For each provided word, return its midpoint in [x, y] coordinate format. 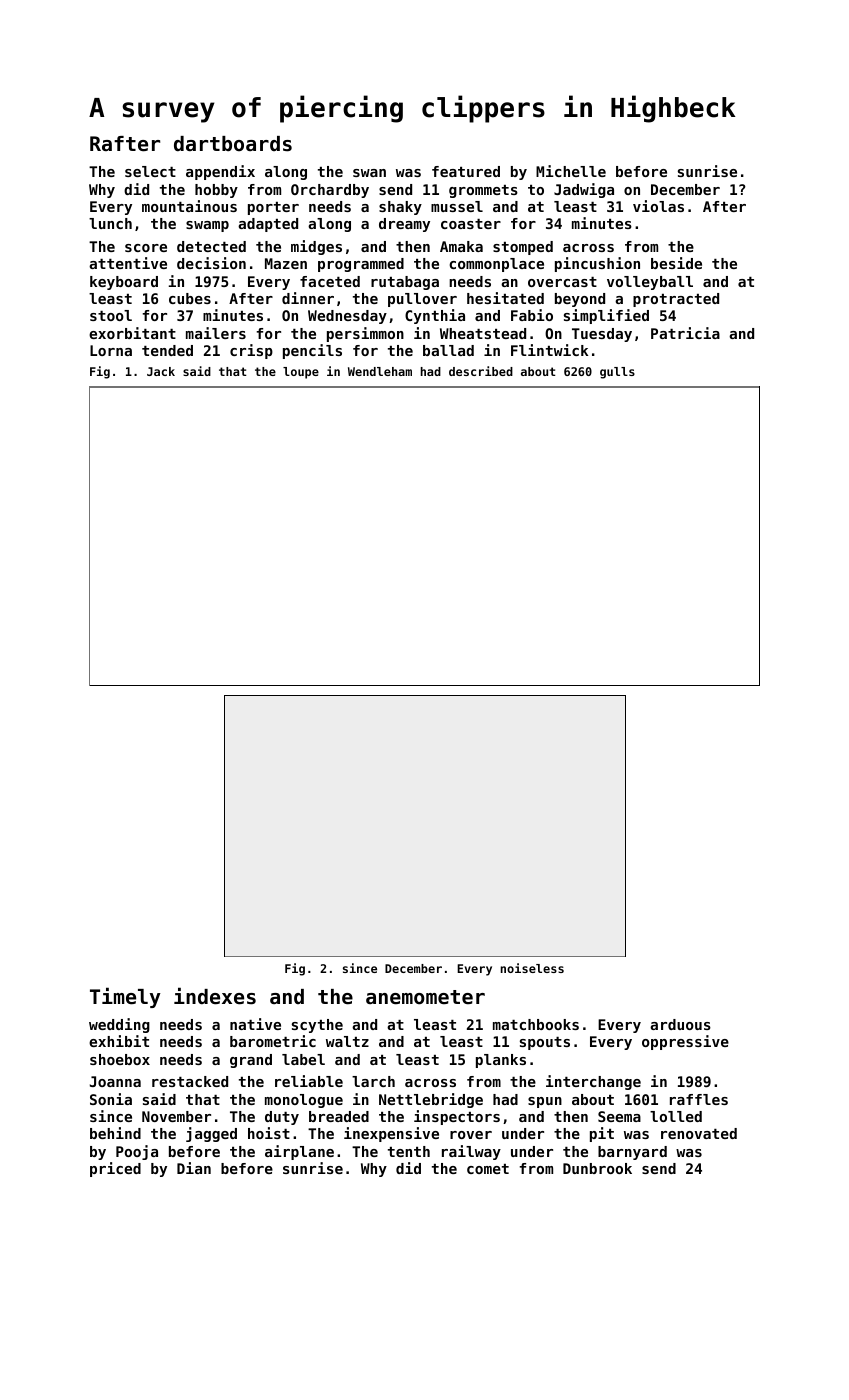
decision [211, 263]
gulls [617, 373]
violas [658, 206]
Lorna [111, 350]
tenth [409, 1151]
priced [115, 1169]
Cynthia [435, 316]
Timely [125, 997]
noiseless [532, 968]
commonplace [496, 265]
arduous [680, 1024]
